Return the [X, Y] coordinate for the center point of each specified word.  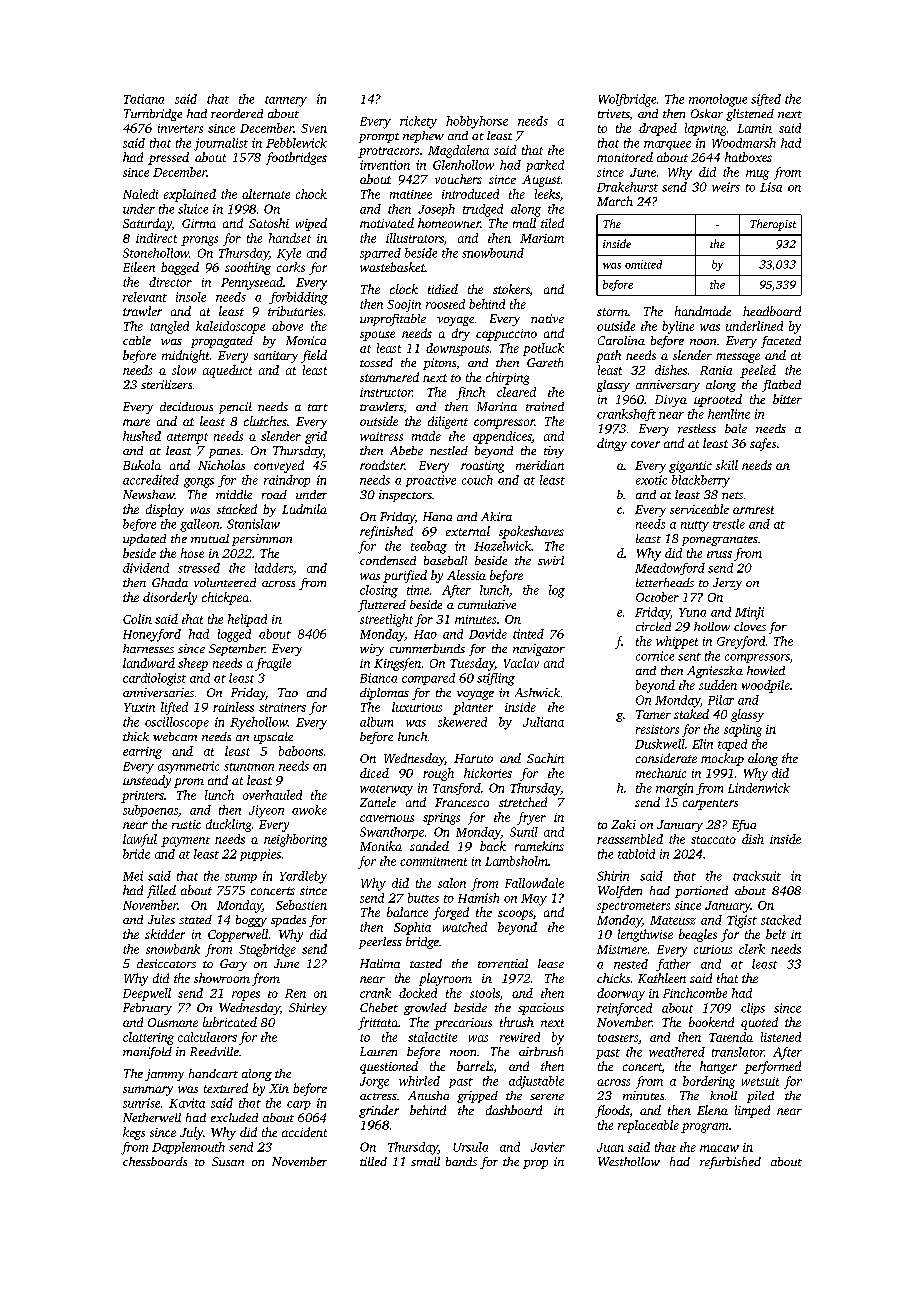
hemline [729, 414]
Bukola [142, 465]
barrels [475, 1066]
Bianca [378, 678]
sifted [766, 100]
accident [304, 1132]
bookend [711, 1022]
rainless [233, 707]
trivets [614, 113]
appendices [502, 437]
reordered [237, 113]
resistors [657, 729]
